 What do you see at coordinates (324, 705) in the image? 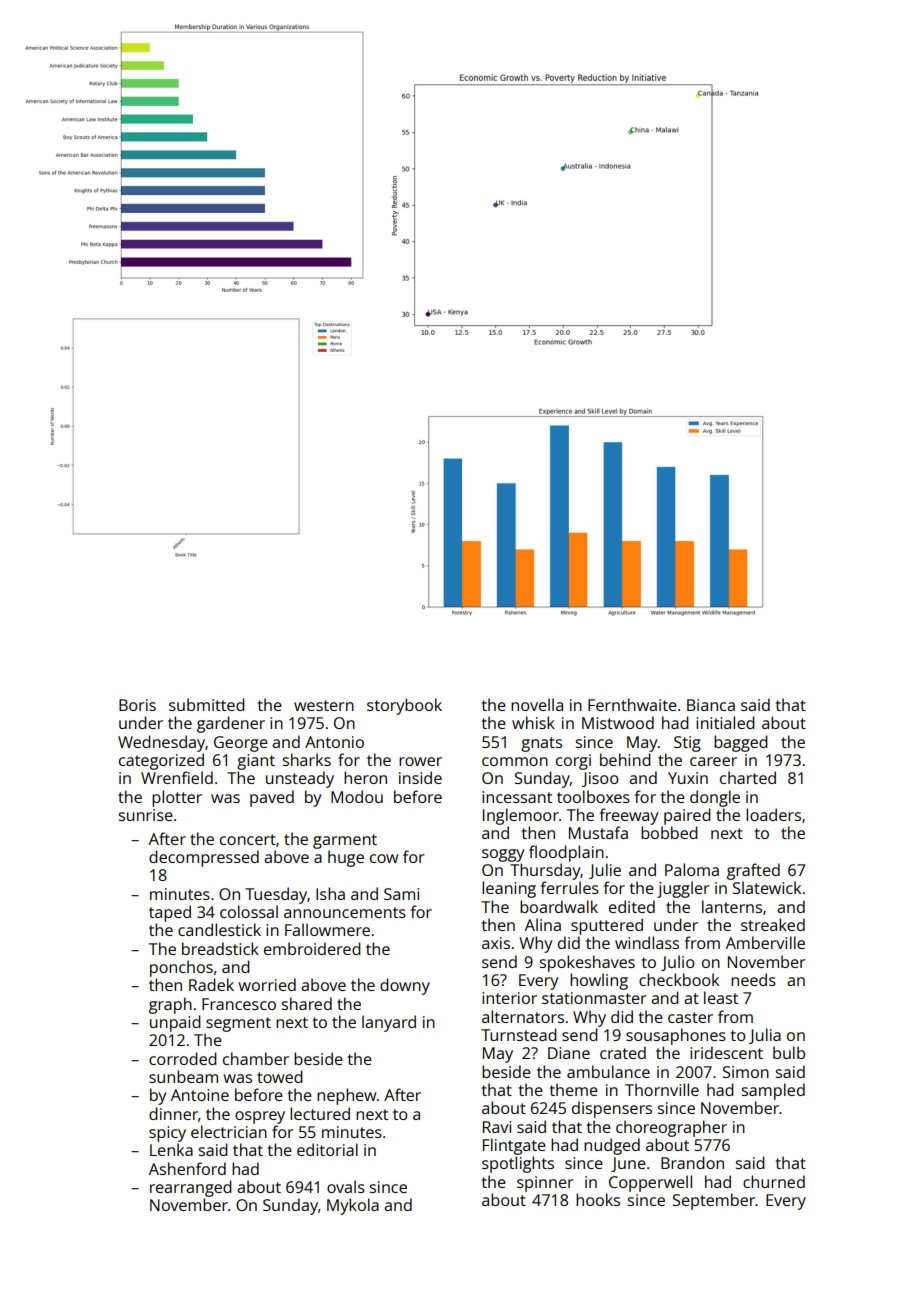
I see `western` at bounding box center [324, 705].
